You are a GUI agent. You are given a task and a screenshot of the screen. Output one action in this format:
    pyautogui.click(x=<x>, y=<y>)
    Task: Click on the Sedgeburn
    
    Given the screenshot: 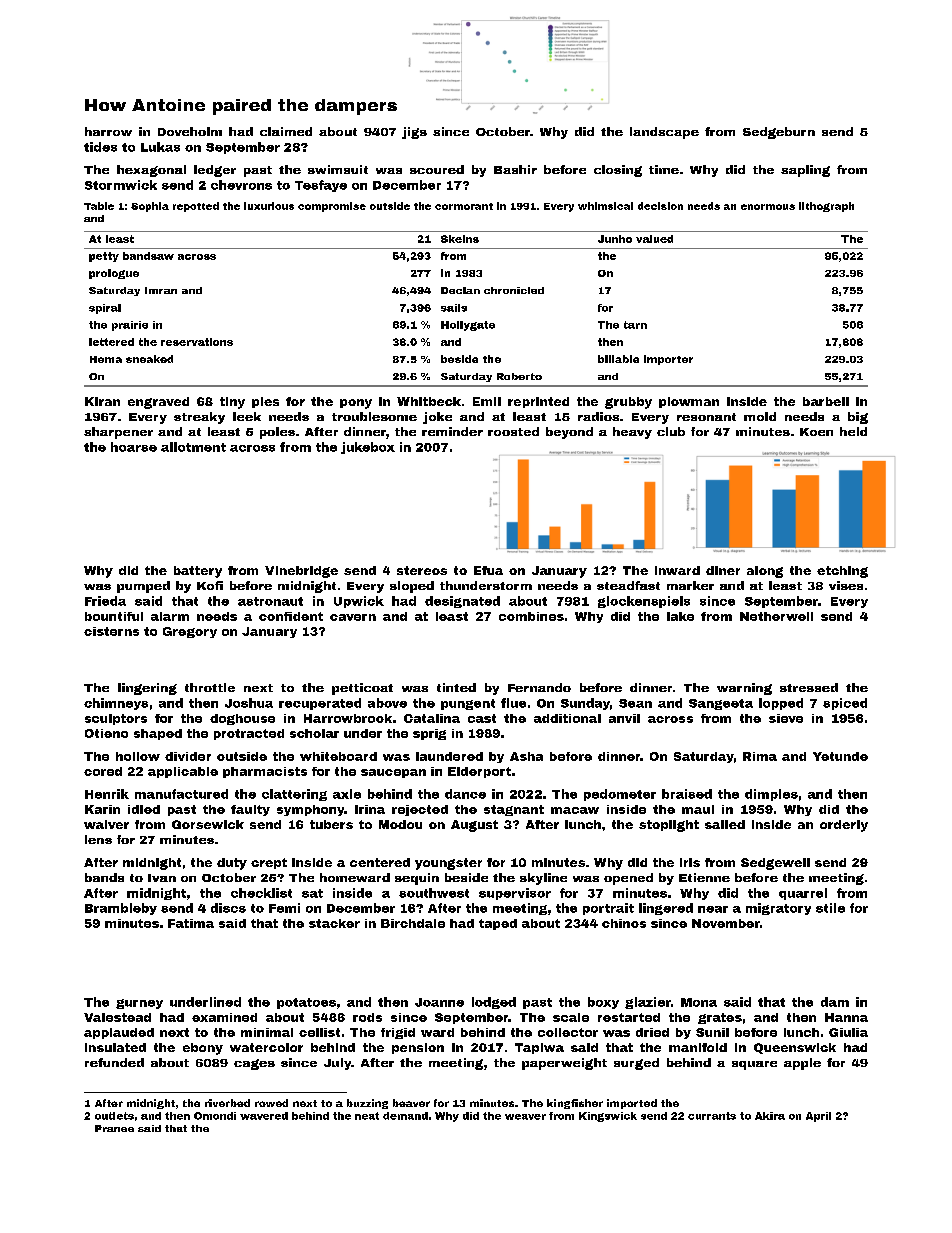 What is the action you would take?
    pyautogui.click(x=779, y=133)
